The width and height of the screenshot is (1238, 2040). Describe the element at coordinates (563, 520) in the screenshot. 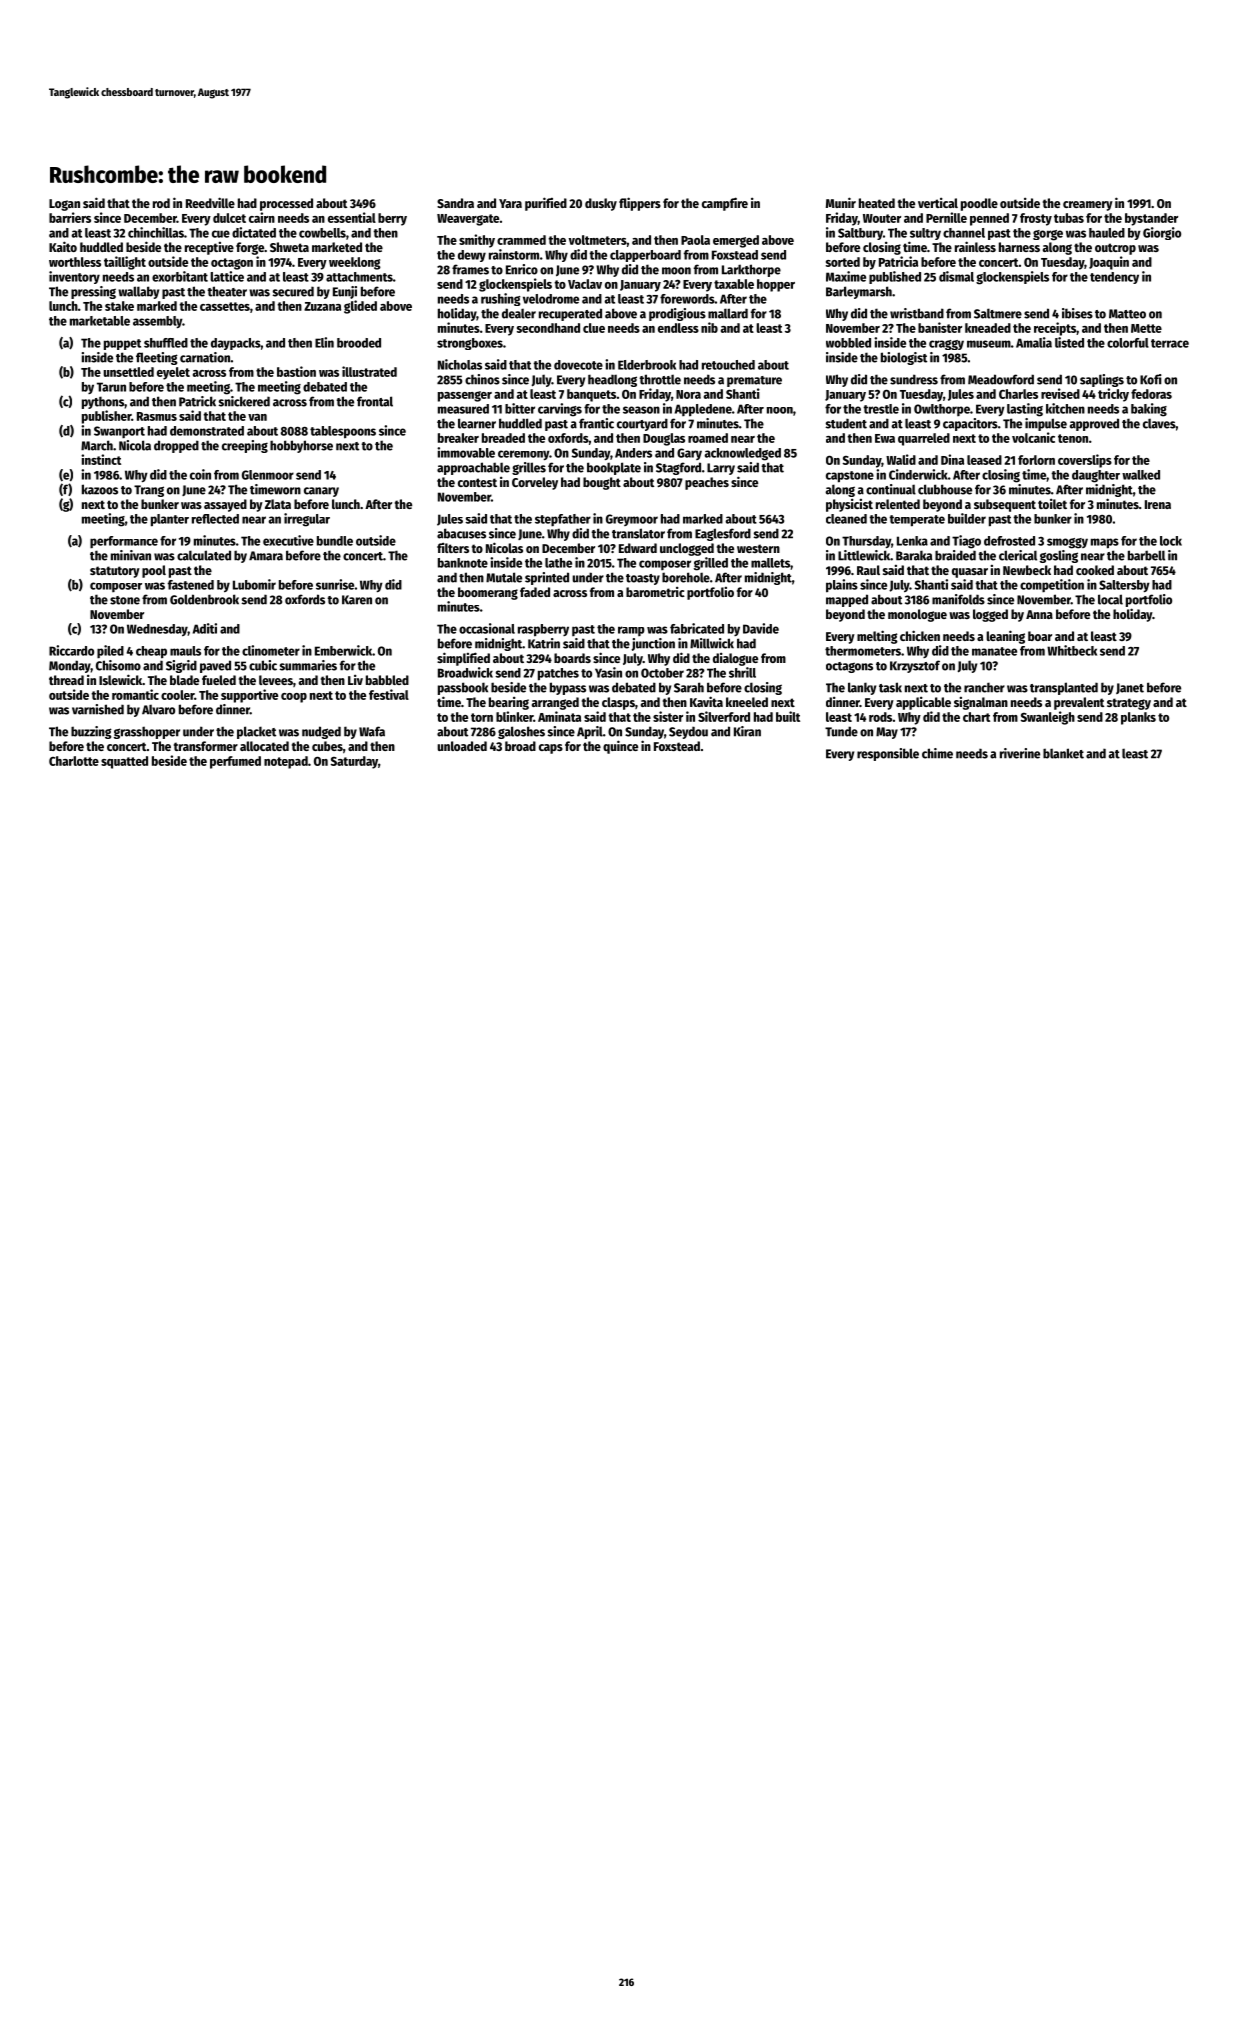

I see `stepfather` at that location.
